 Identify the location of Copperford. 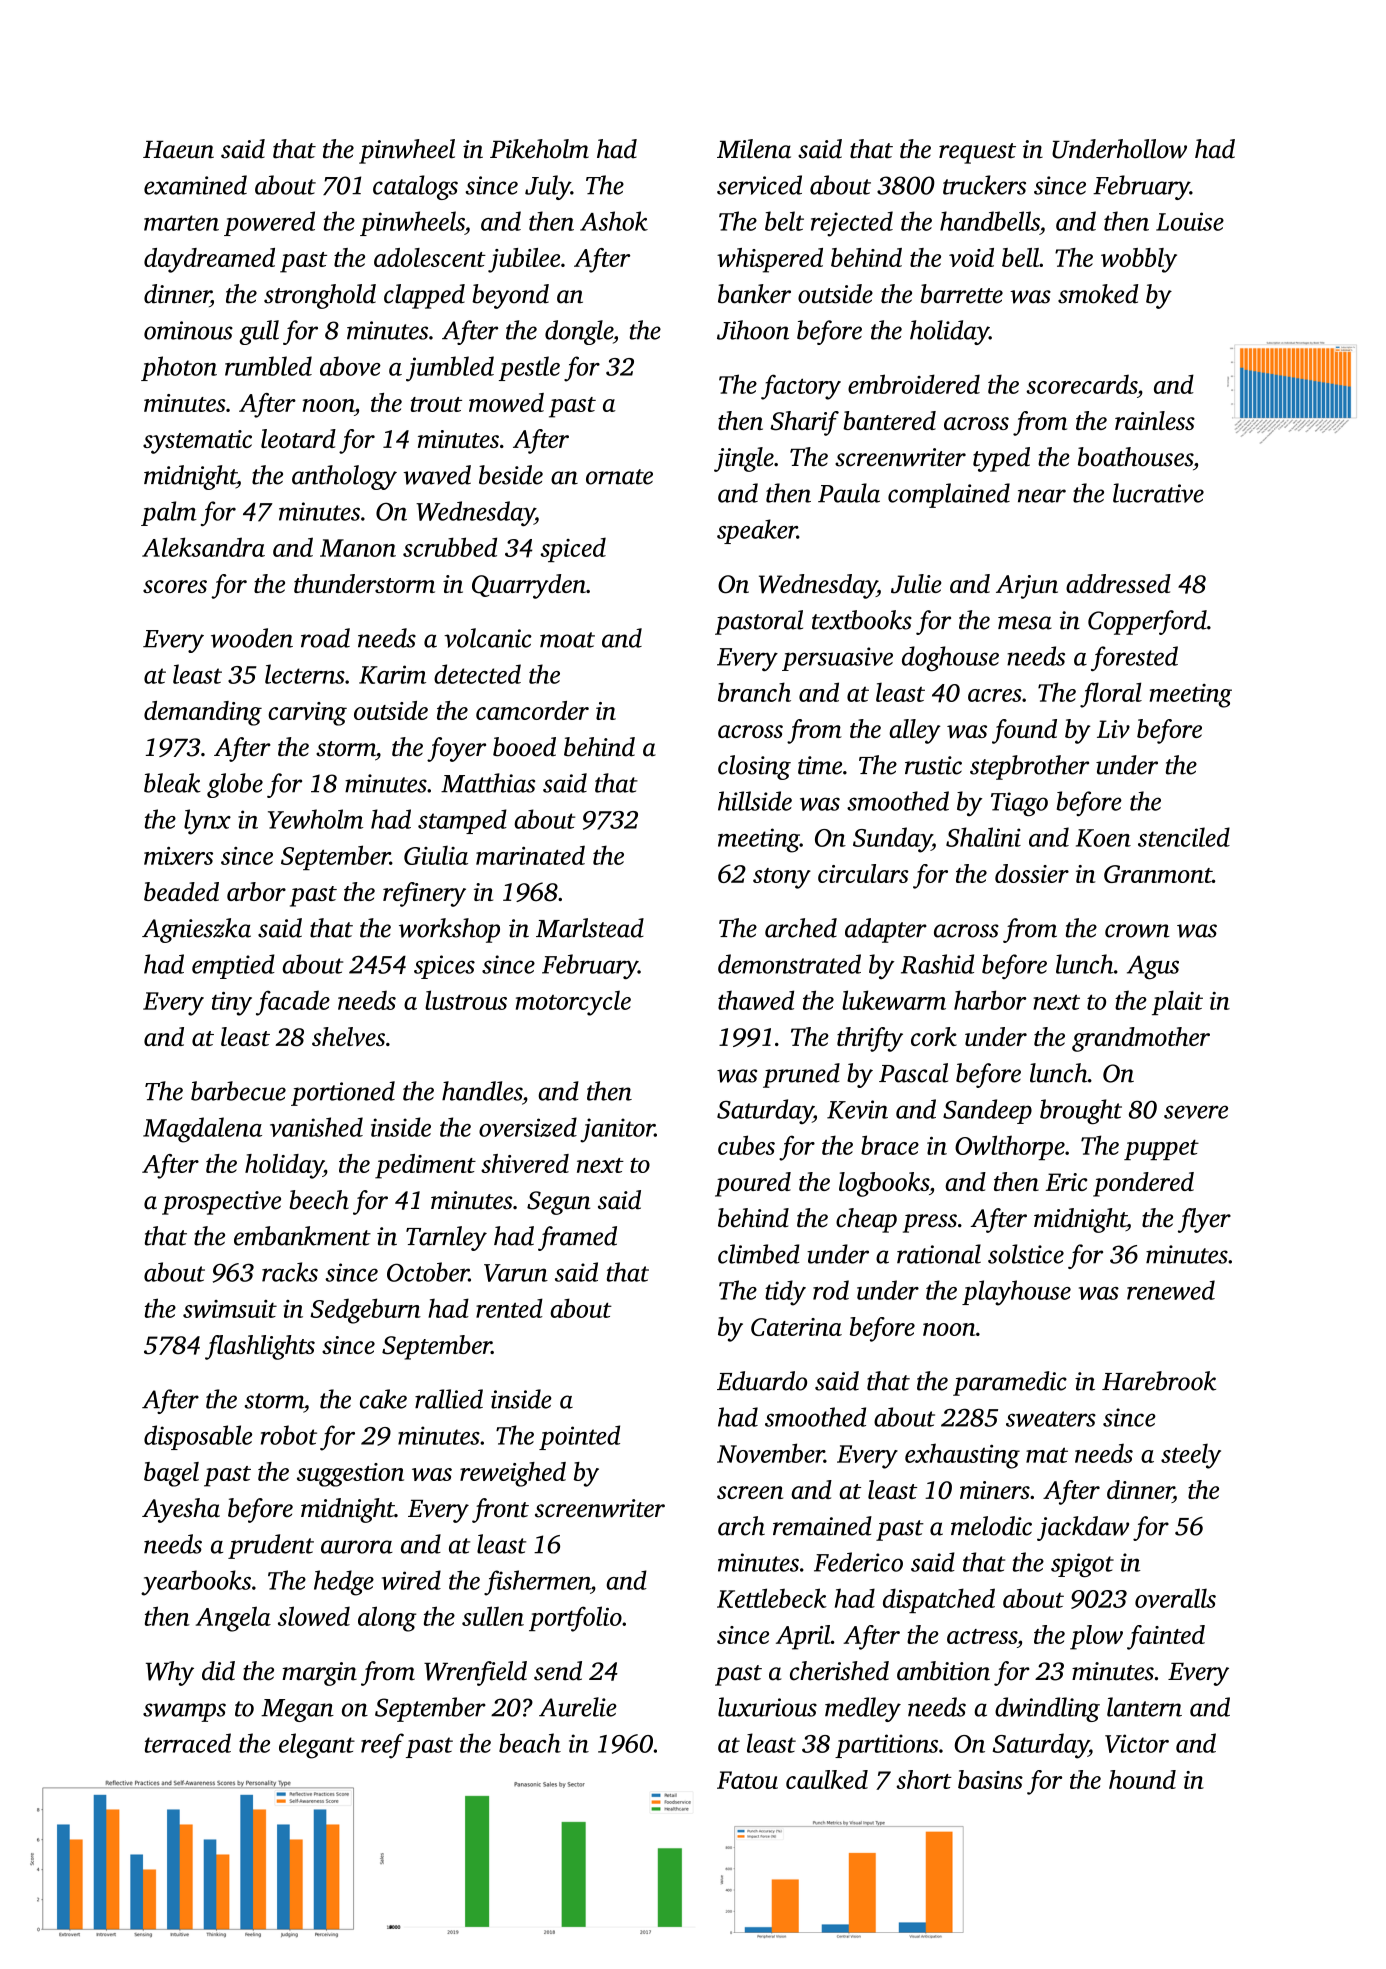
(1147, 622).
